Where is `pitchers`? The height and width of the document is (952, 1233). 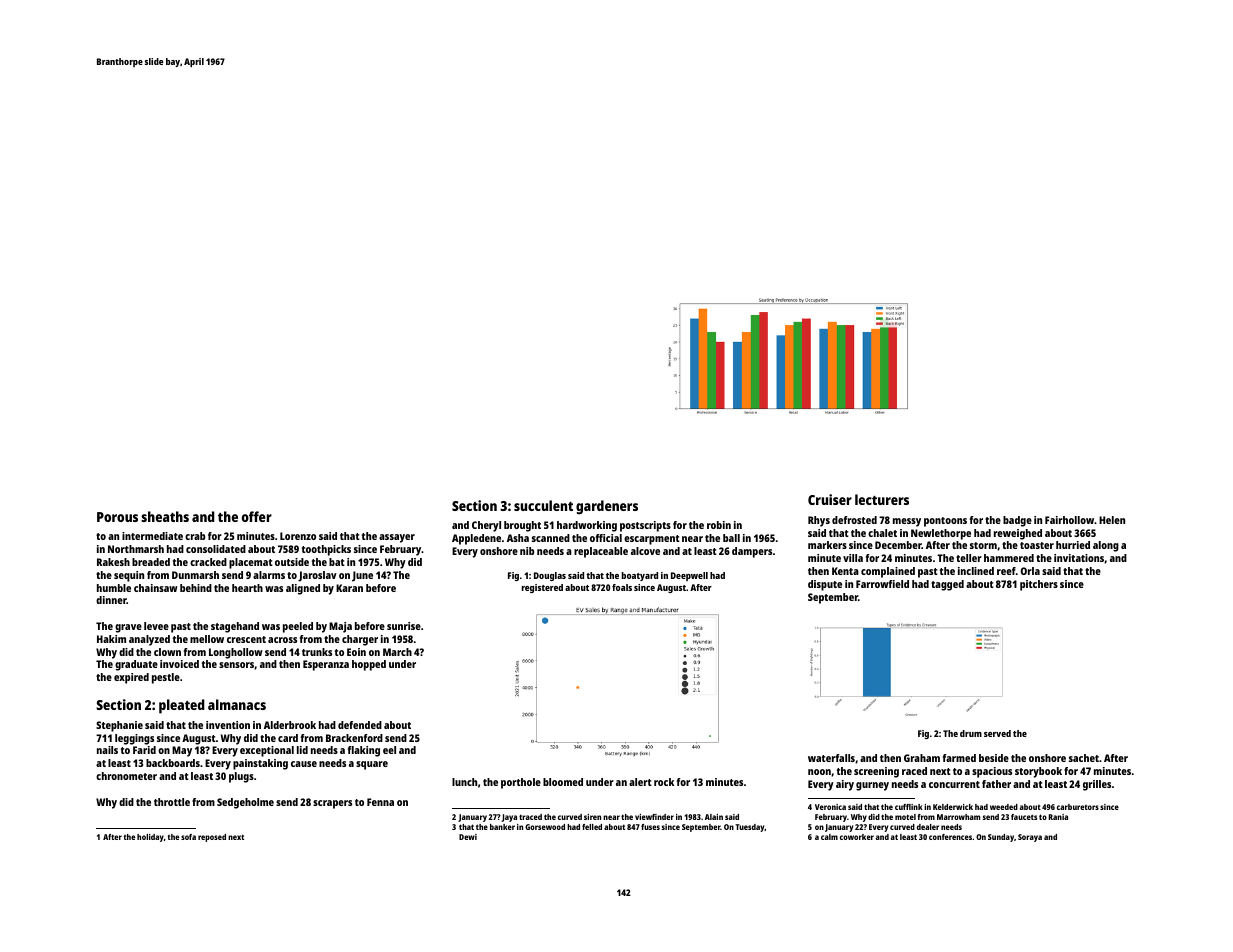
pitchers is located at coordinates (1039, 585).
